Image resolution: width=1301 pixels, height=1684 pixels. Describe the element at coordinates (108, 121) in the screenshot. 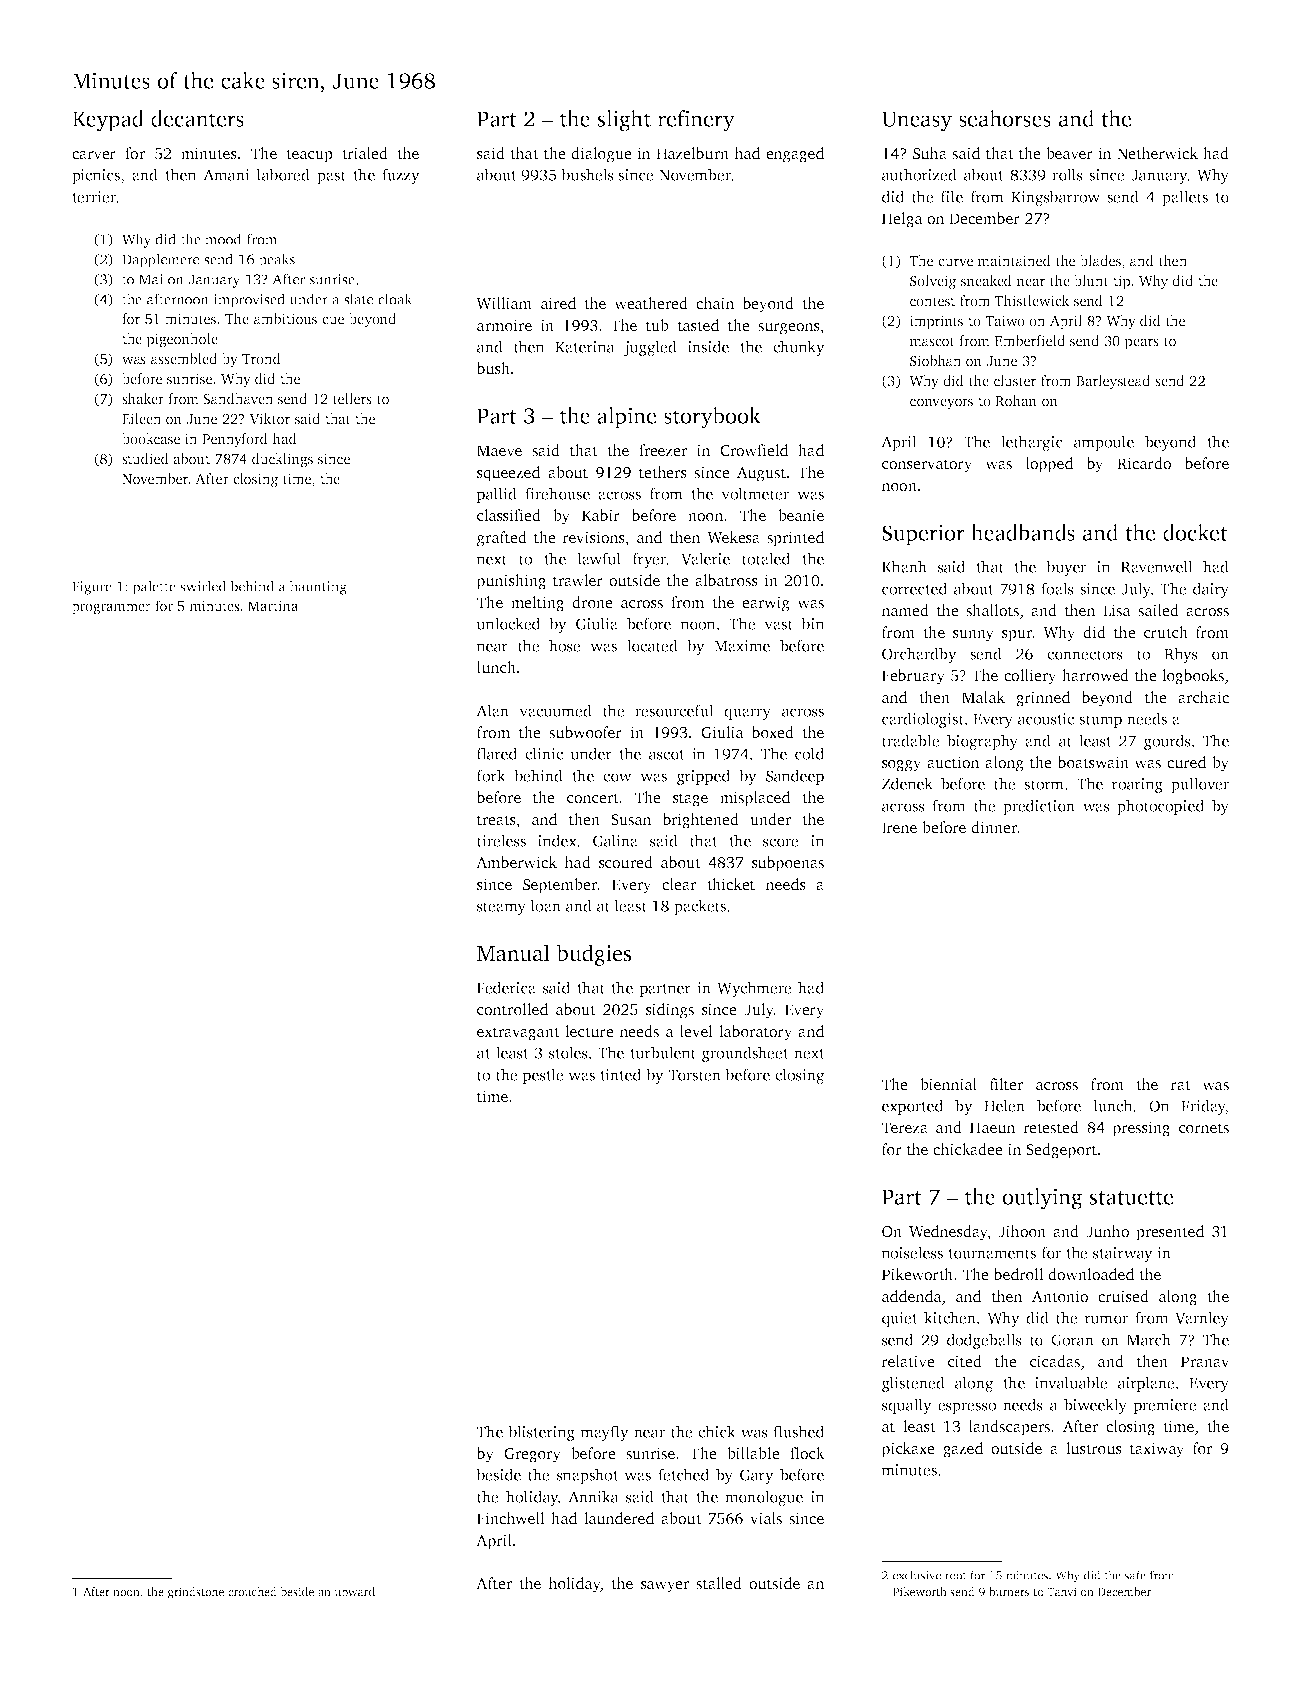

I see `Keypad` at that location.
